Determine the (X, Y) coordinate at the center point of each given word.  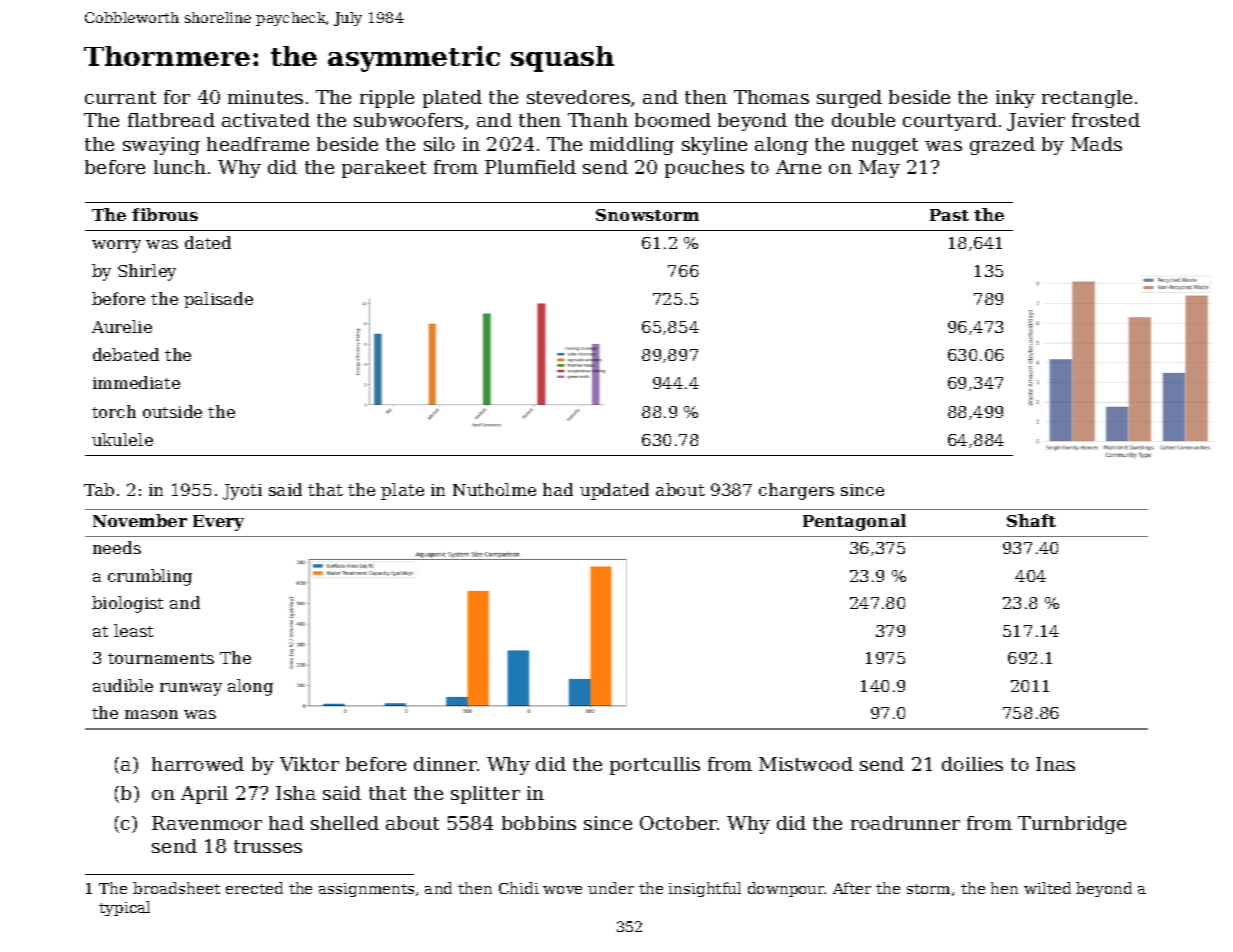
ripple (387, 99)
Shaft (1031, 520)
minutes (265, 97)
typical (124, 908)
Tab (99, 489)
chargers (796, 491)
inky (1015, 99)
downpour (786, 889)
